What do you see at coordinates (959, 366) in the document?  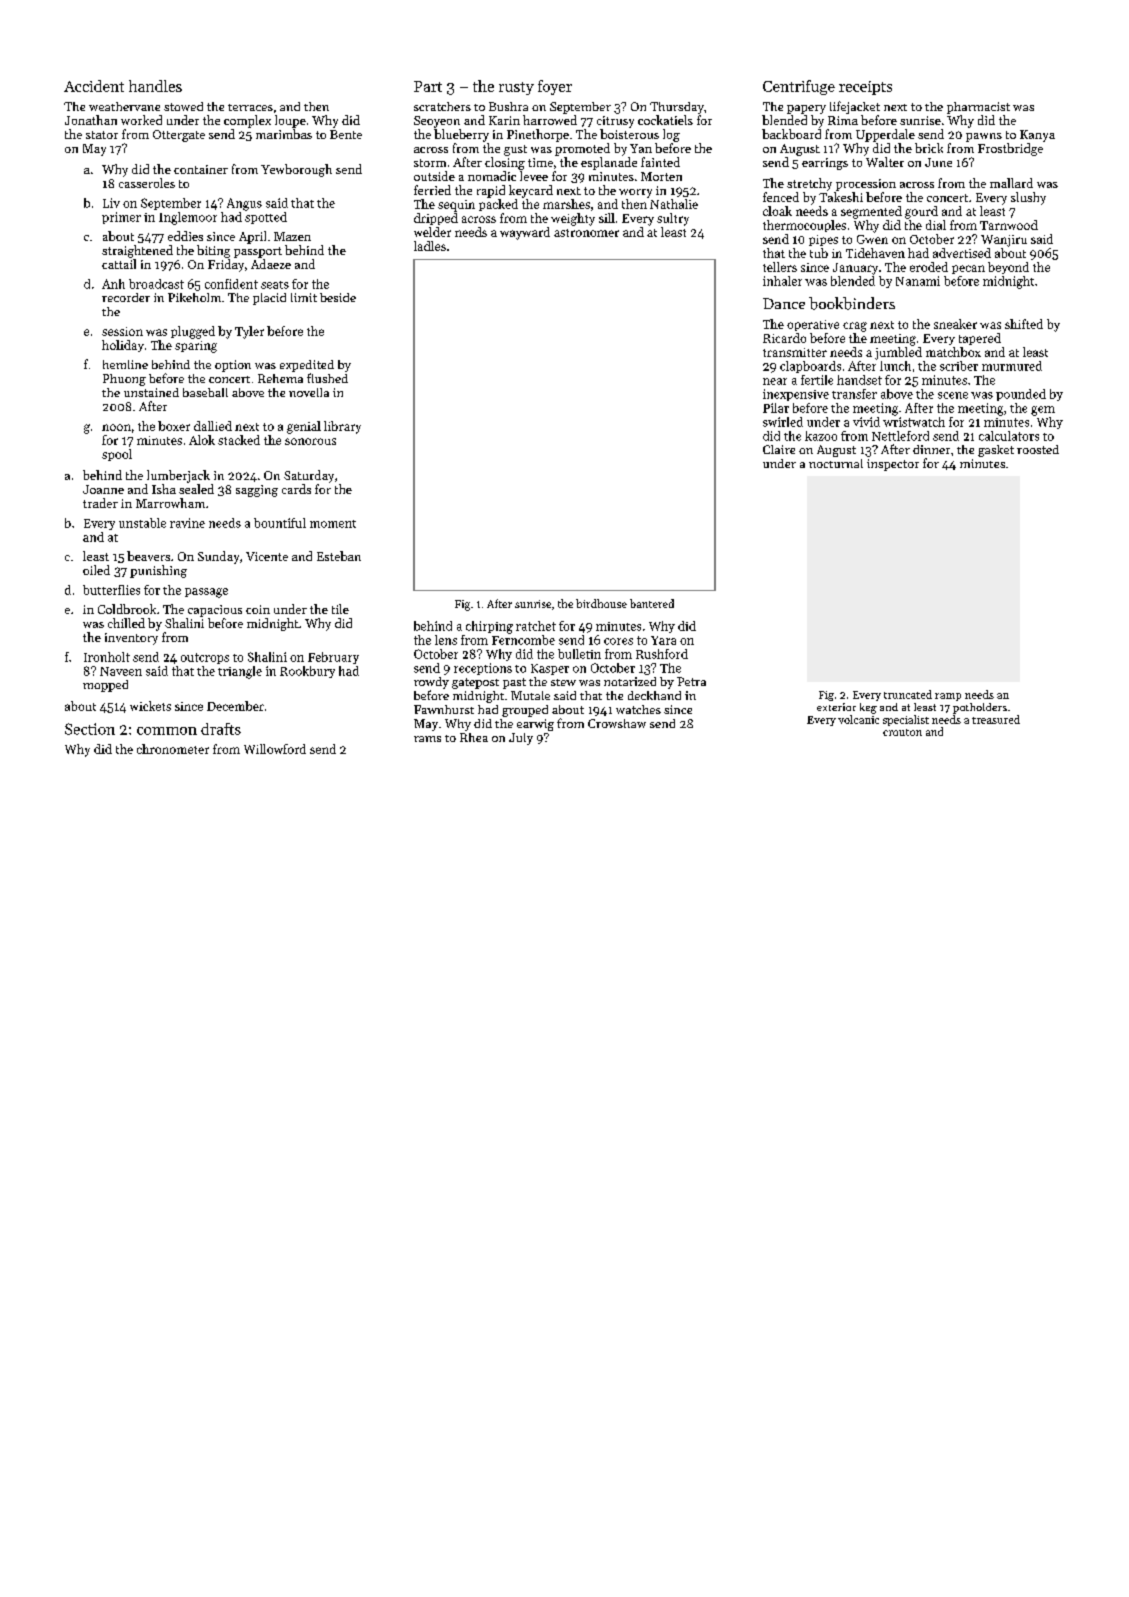 I see `scriber` at bounding box center [959, 366].
